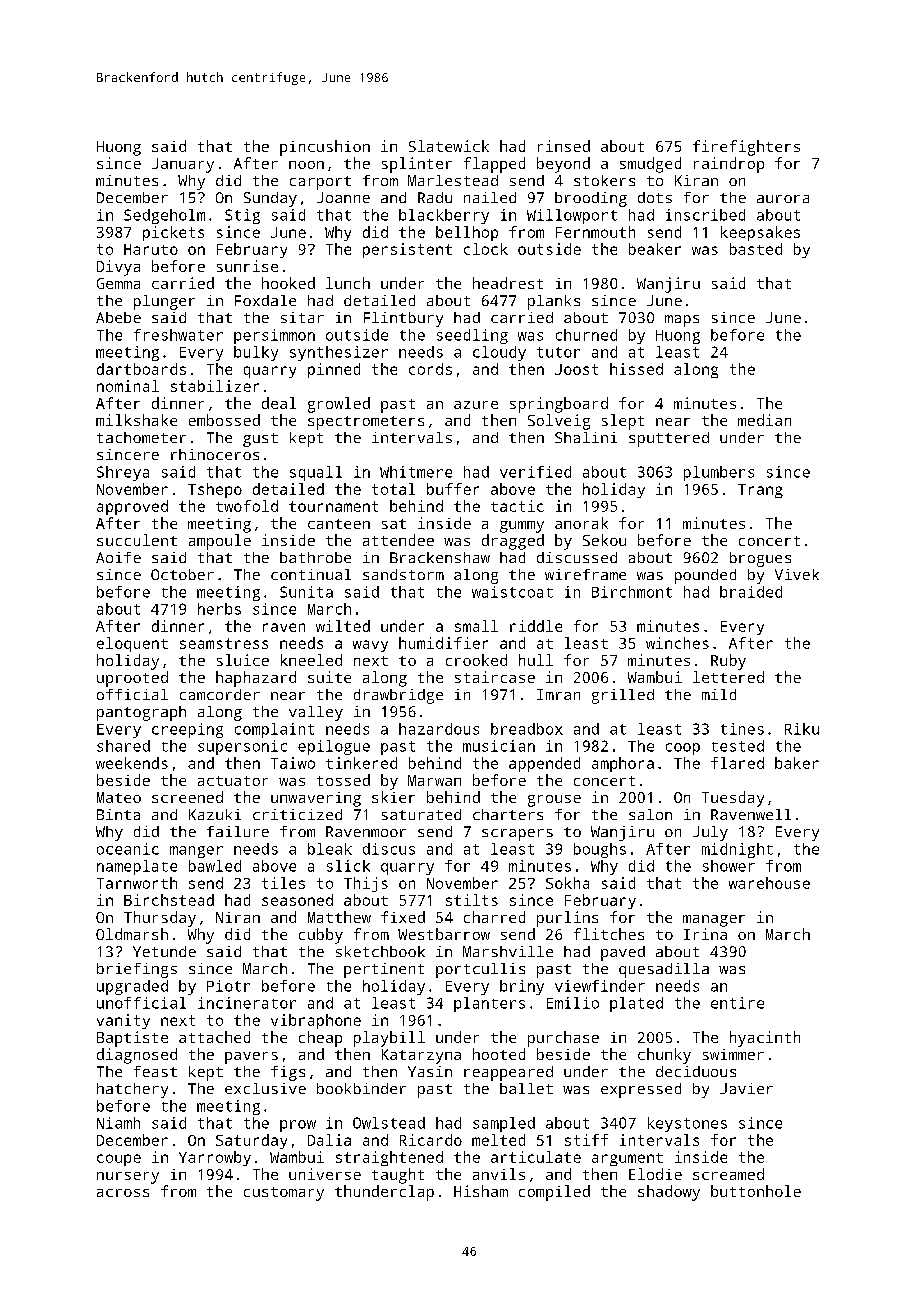 This document has height=1314, width=924. Describe the element at coordinates (481, 1191) in the document. I see `Hisham` at that location.
